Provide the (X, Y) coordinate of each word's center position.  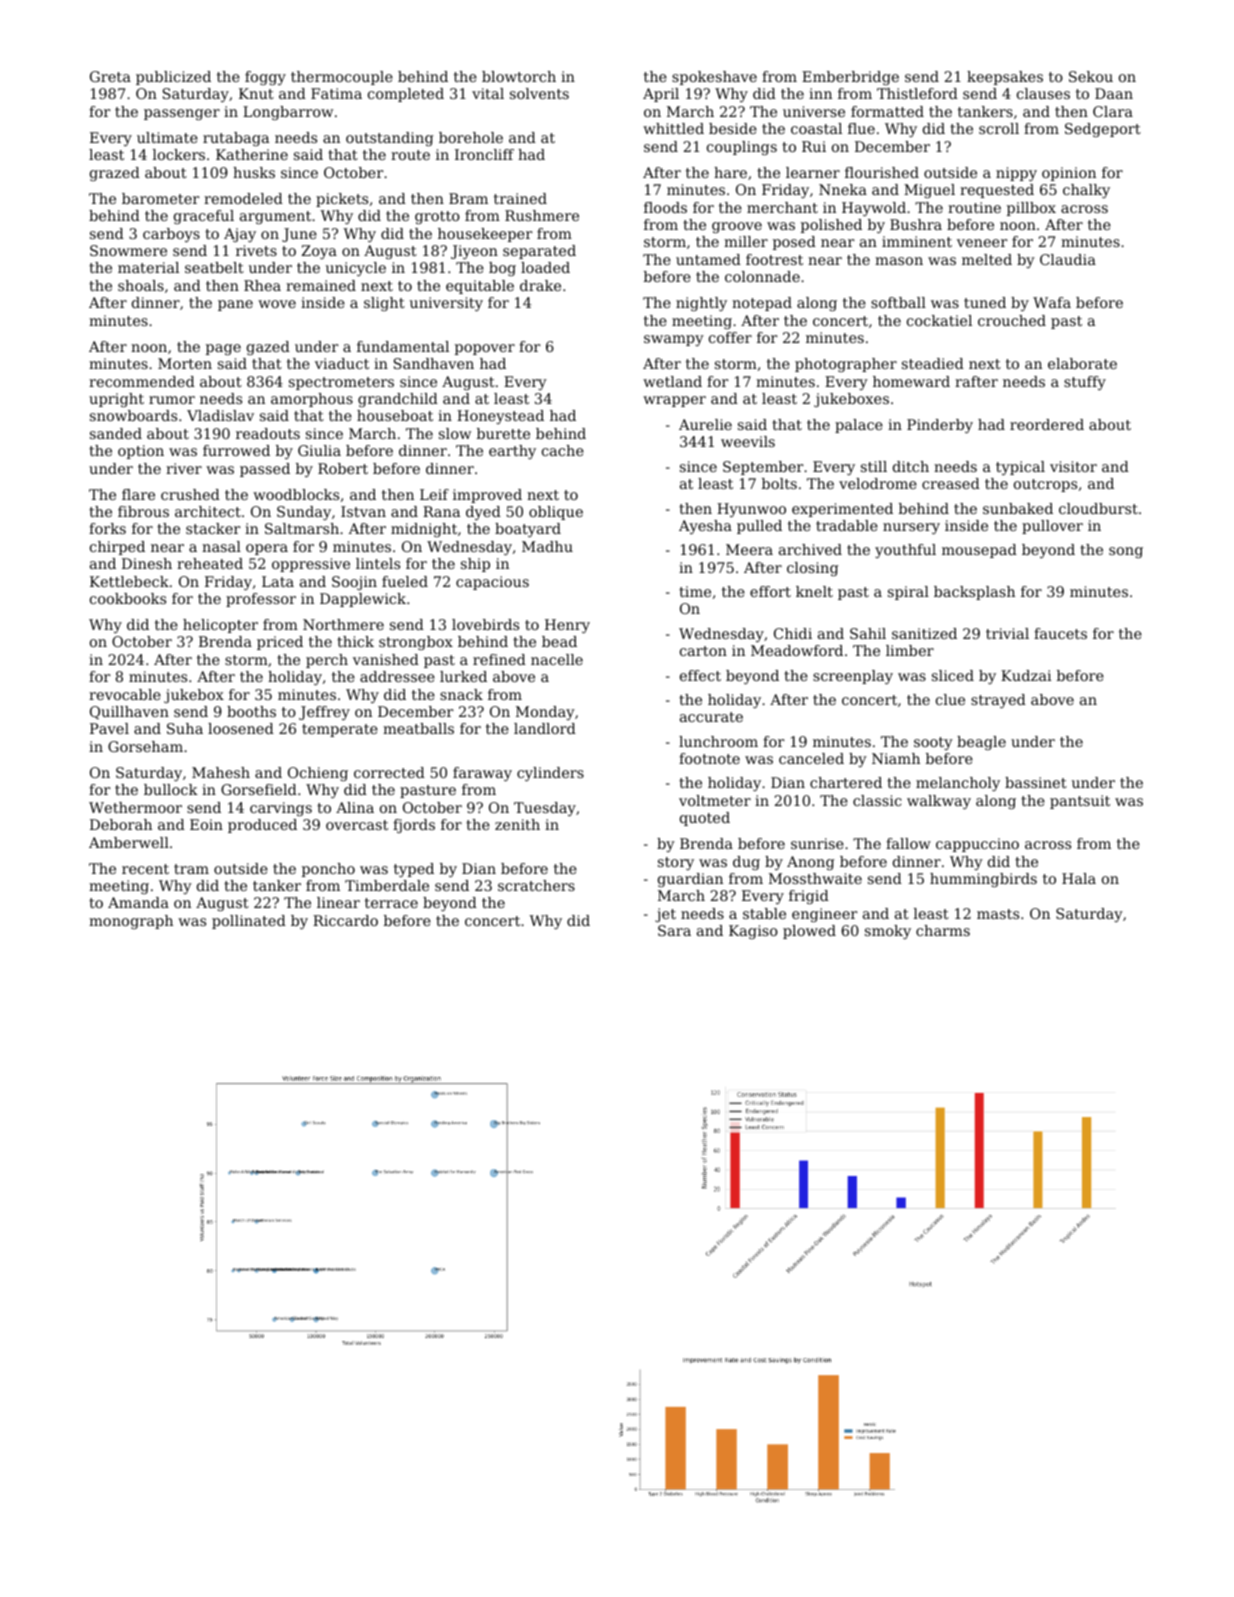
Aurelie (705, 424)
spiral (908, 593)
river (184, 468)
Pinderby (940, 426)
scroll (999, 128)
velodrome (878, 483)
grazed (115, 174)
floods (665, 207)
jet (665, 915)
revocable (125, 694)
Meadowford (797, 650)
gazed (268, 348)
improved (487, 496)
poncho (328, 870)
